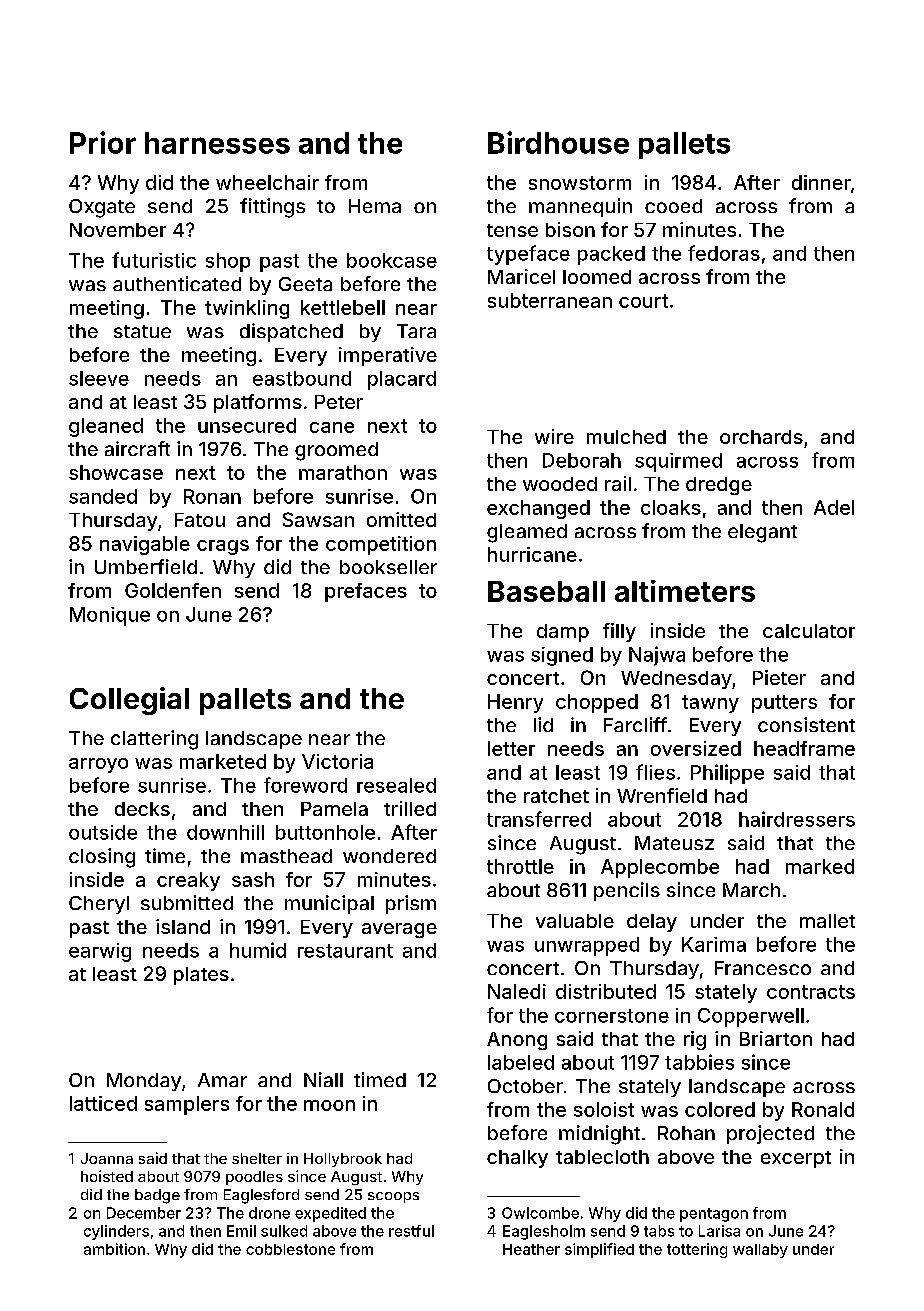  I want to click on Heather, so click(531, 1249).
